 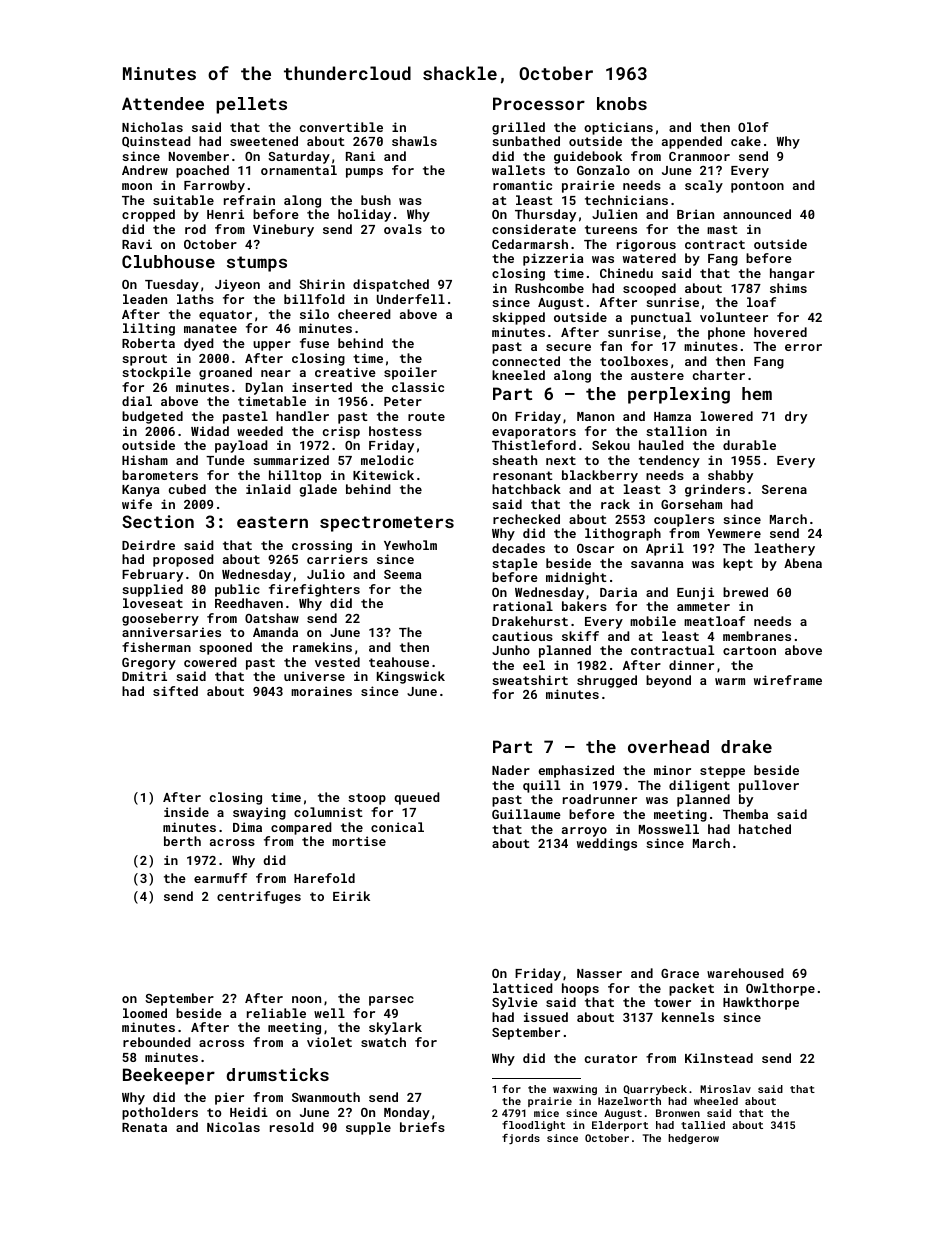 What do you see at coordinates (186, 812) in the screenshot?
I see `inside` at bounding box center [186, 812].
